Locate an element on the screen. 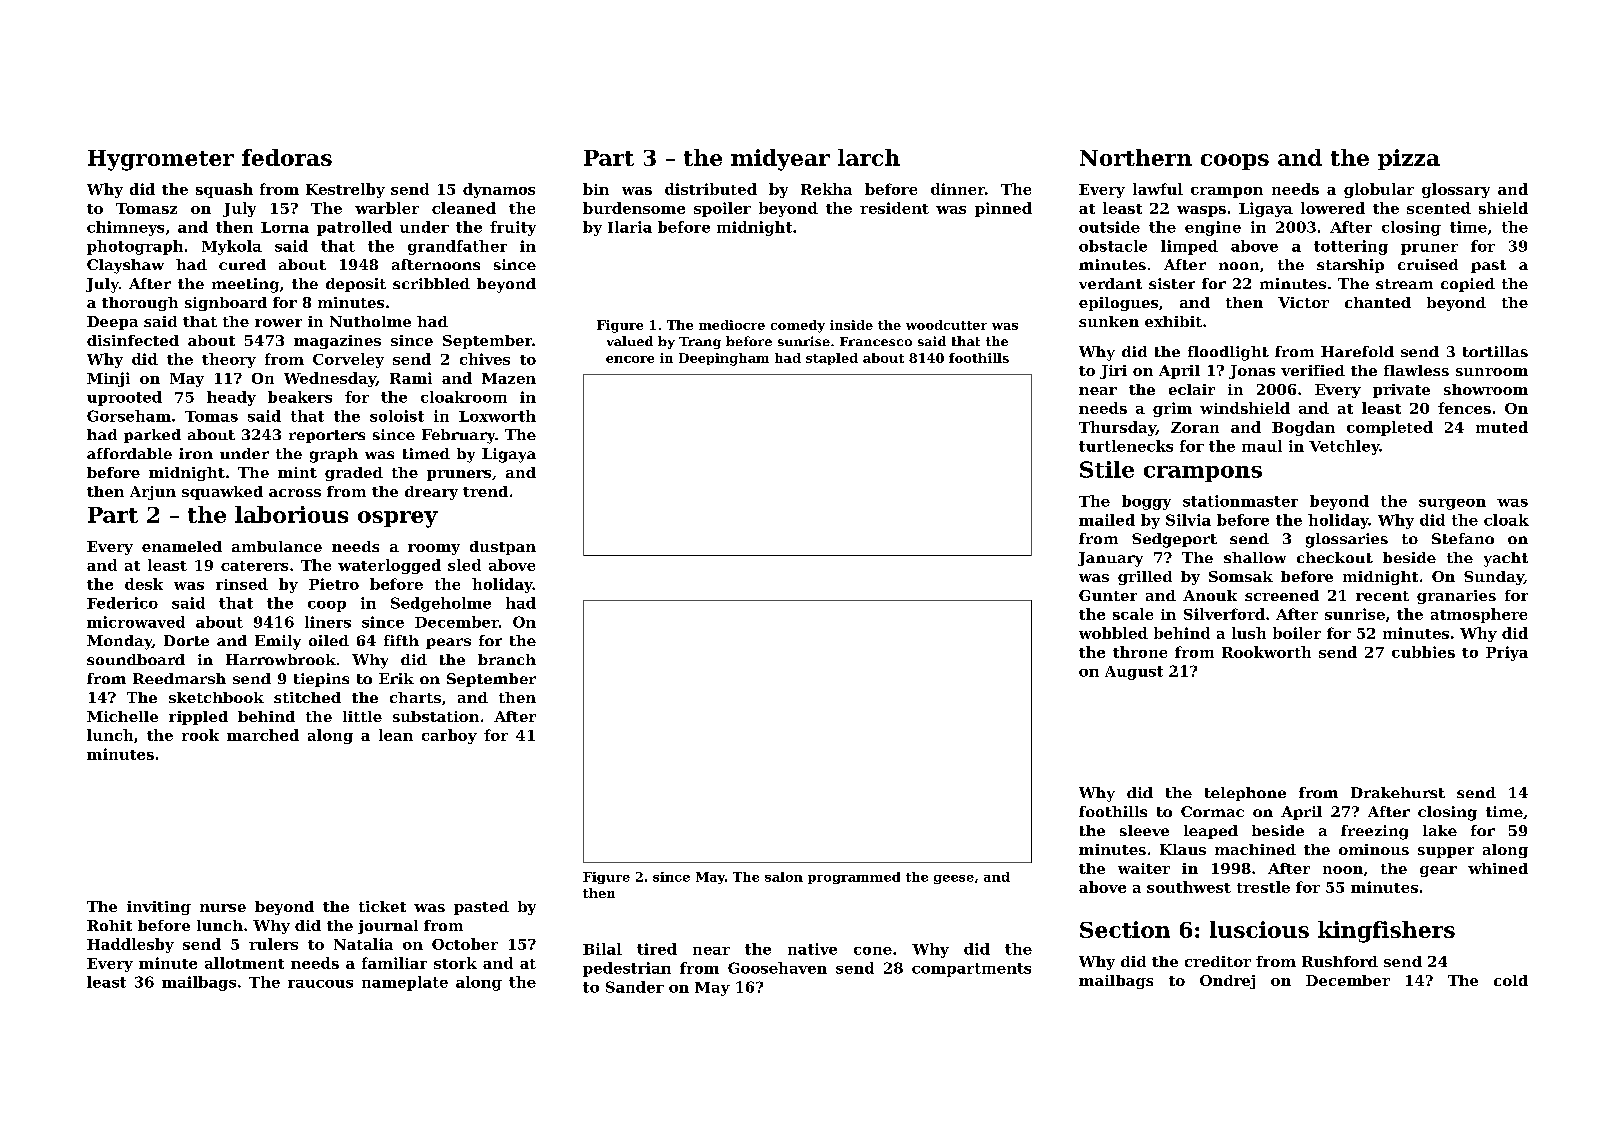 The width and height of the screenshot is (1615, 1142). cruised is located at coordinates (1428, 264).
